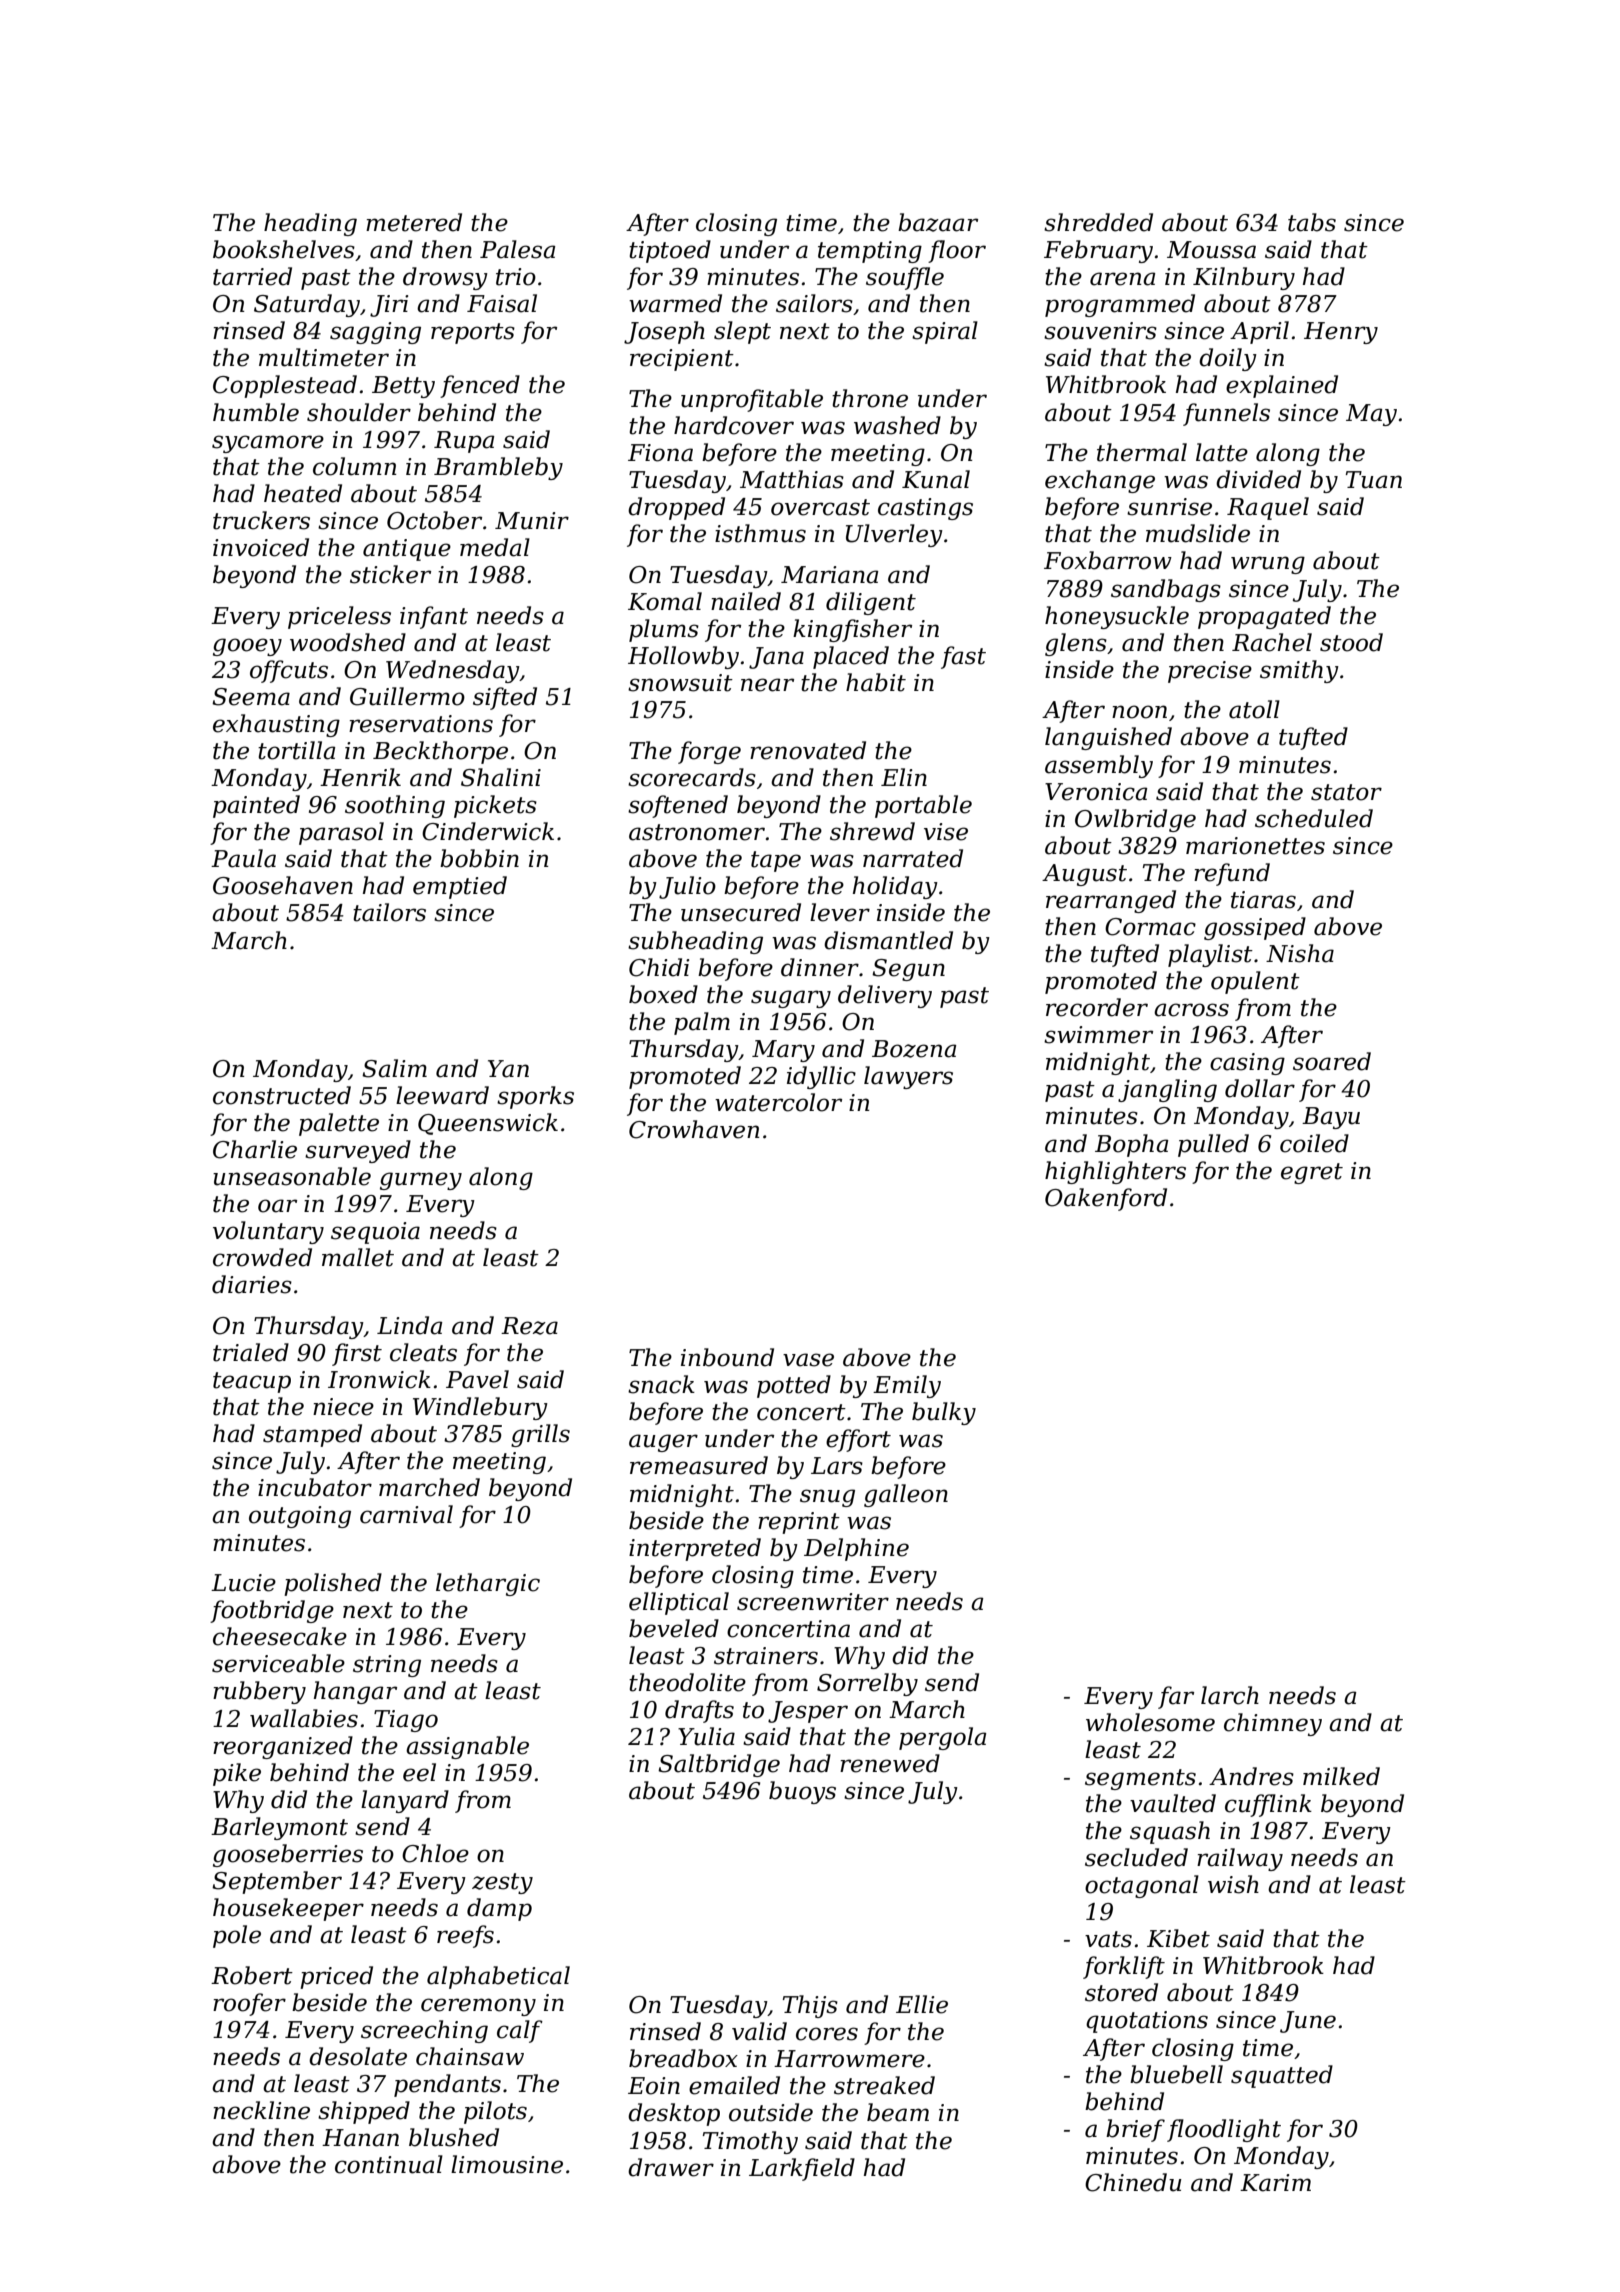 This screenshot has height=2292, width=1620. I want to click on marionettes, so click(1255, 846).
